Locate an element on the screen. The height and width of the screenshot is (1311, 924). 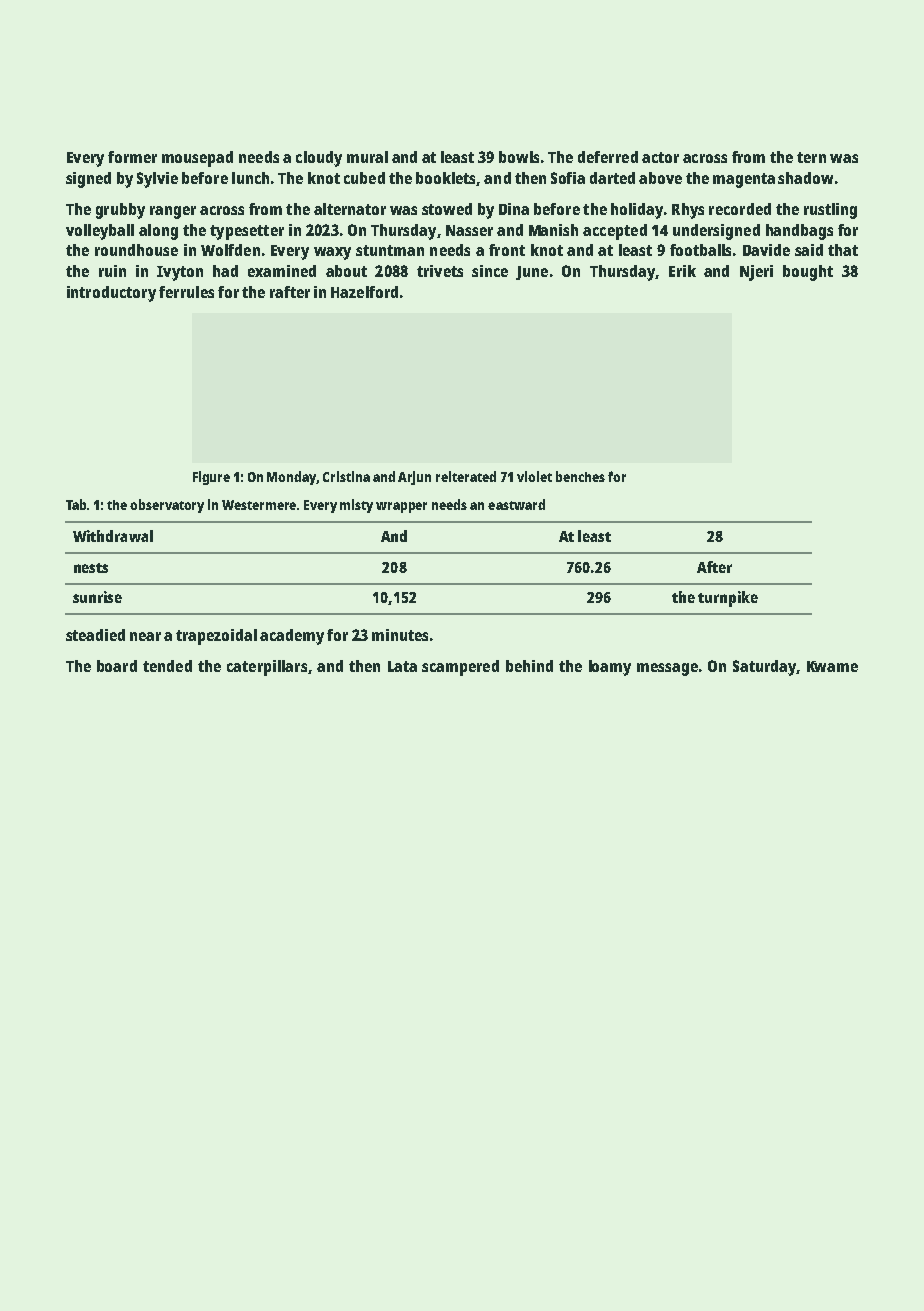
violet is located at coordinates (534, 476).
